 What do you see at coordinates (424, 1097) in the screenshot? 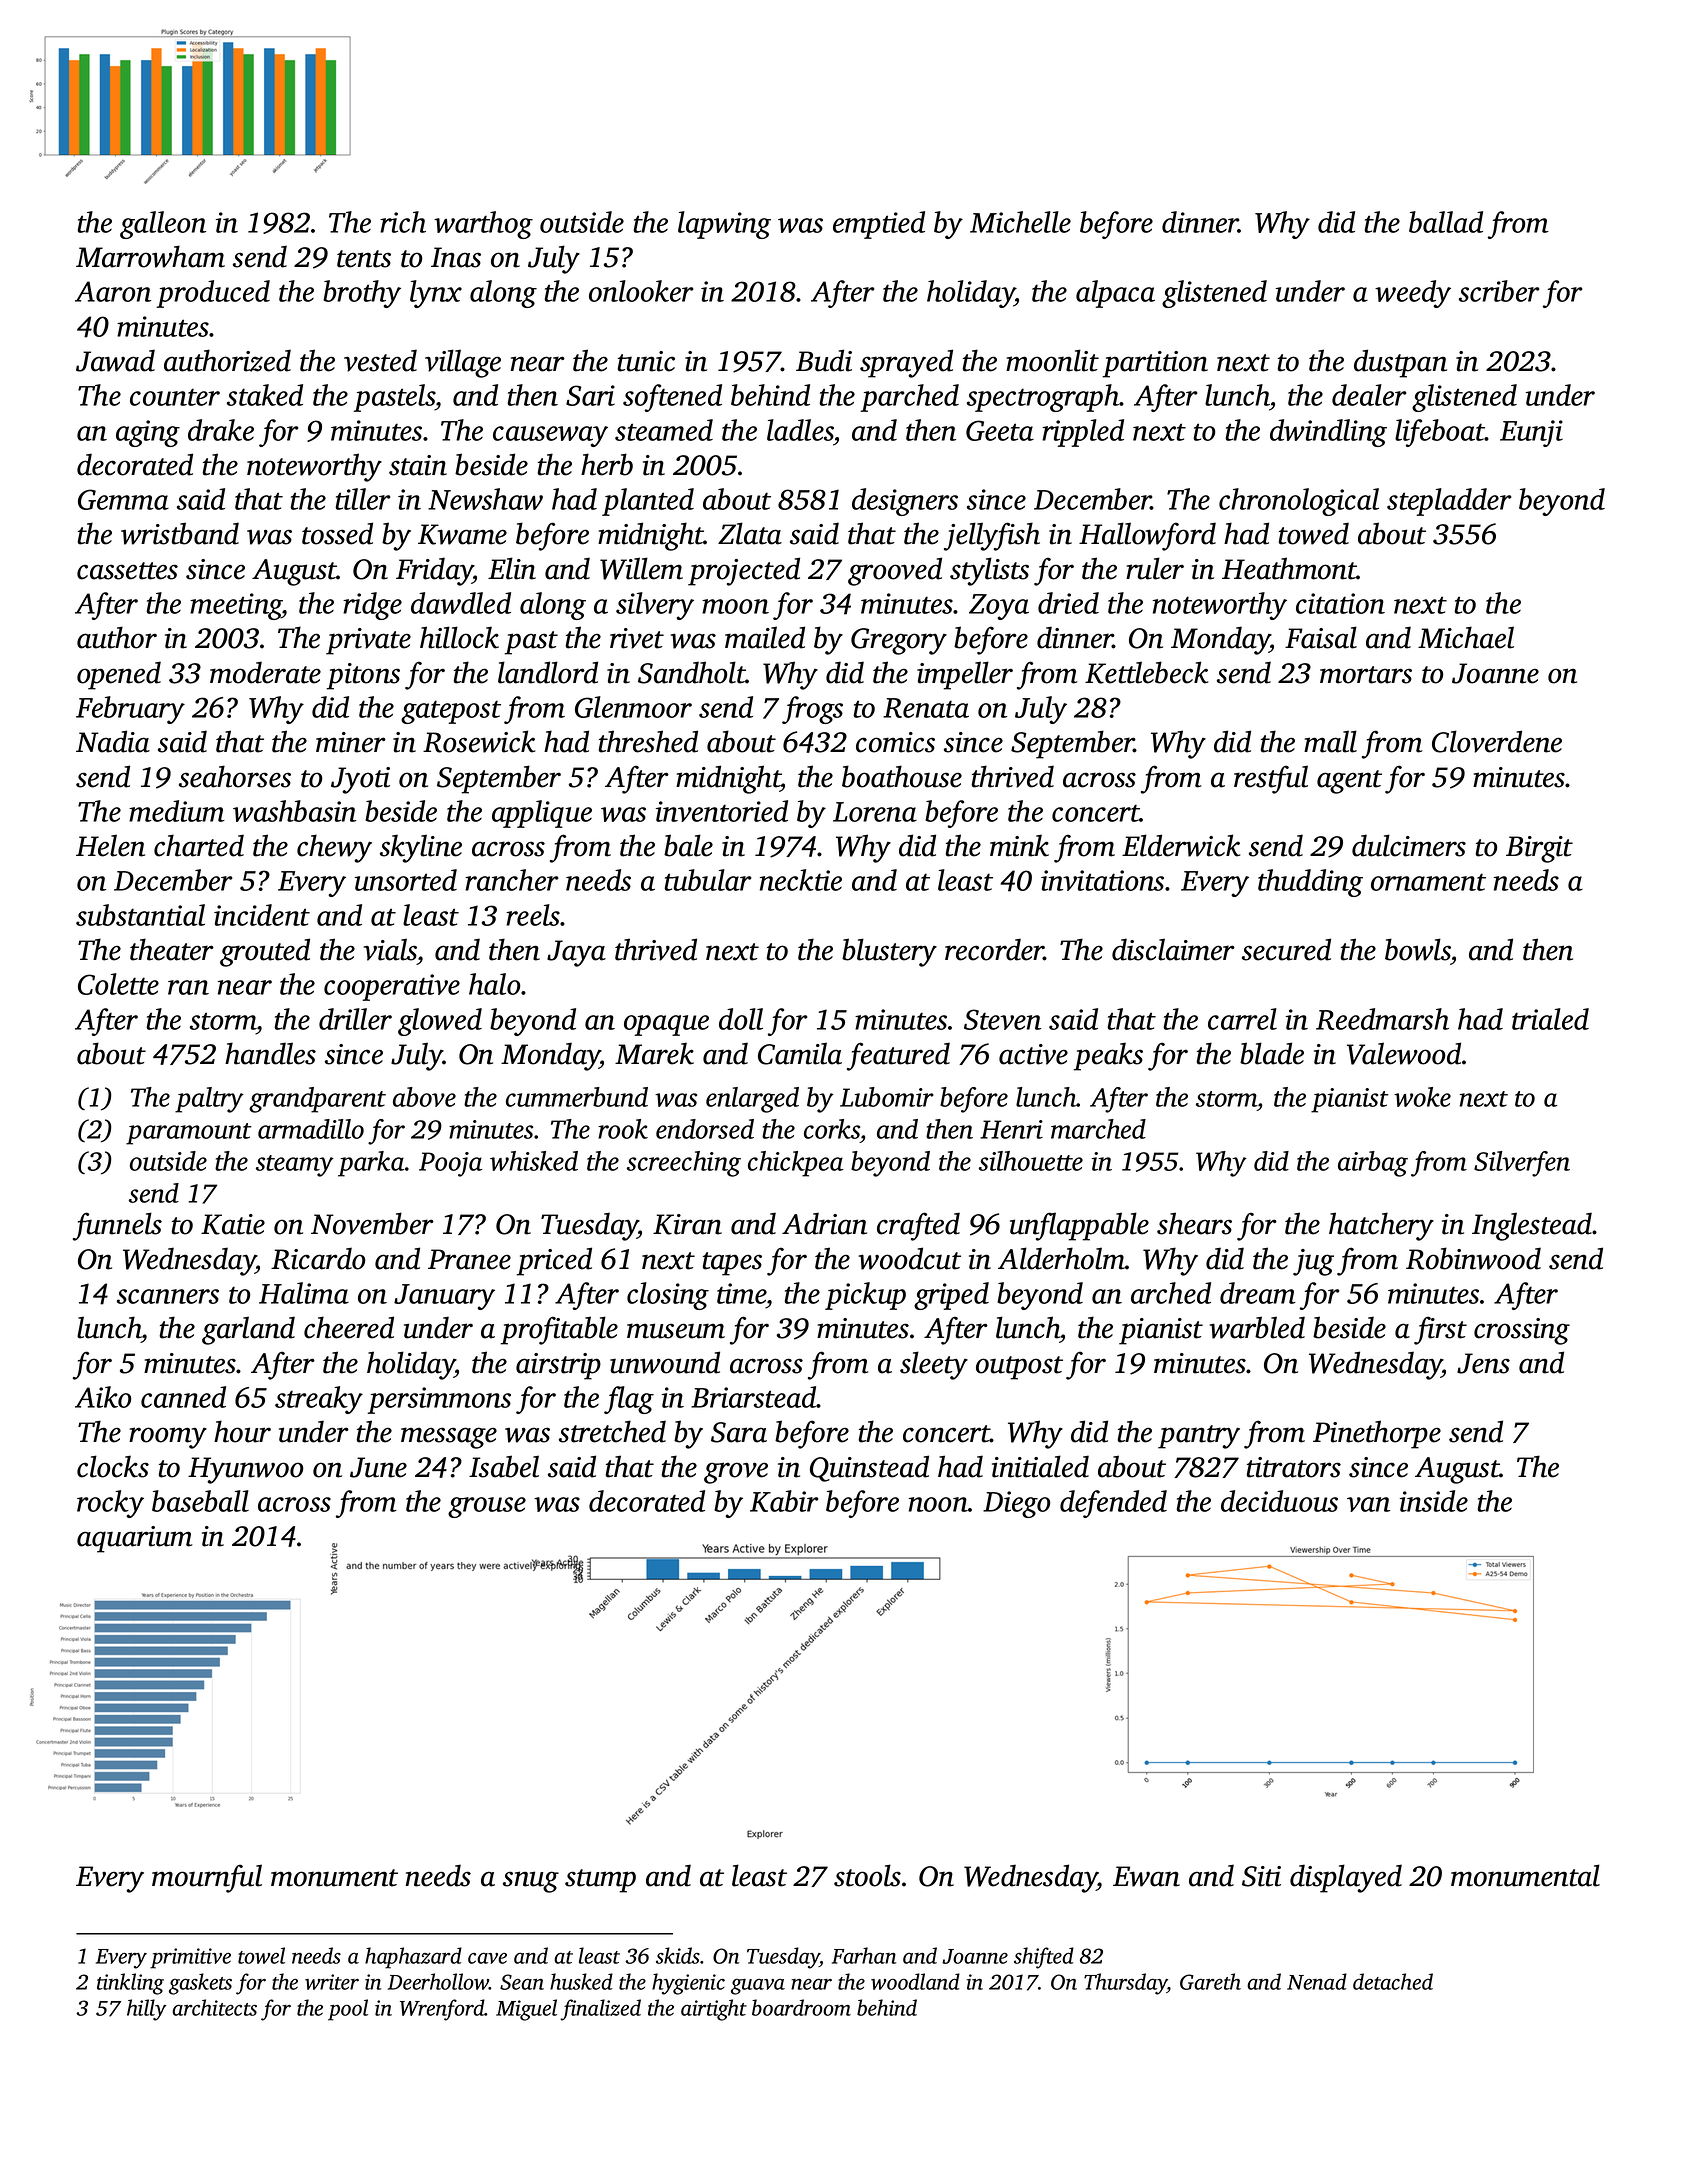
I see `above` at bounding box center [424, 1097].
